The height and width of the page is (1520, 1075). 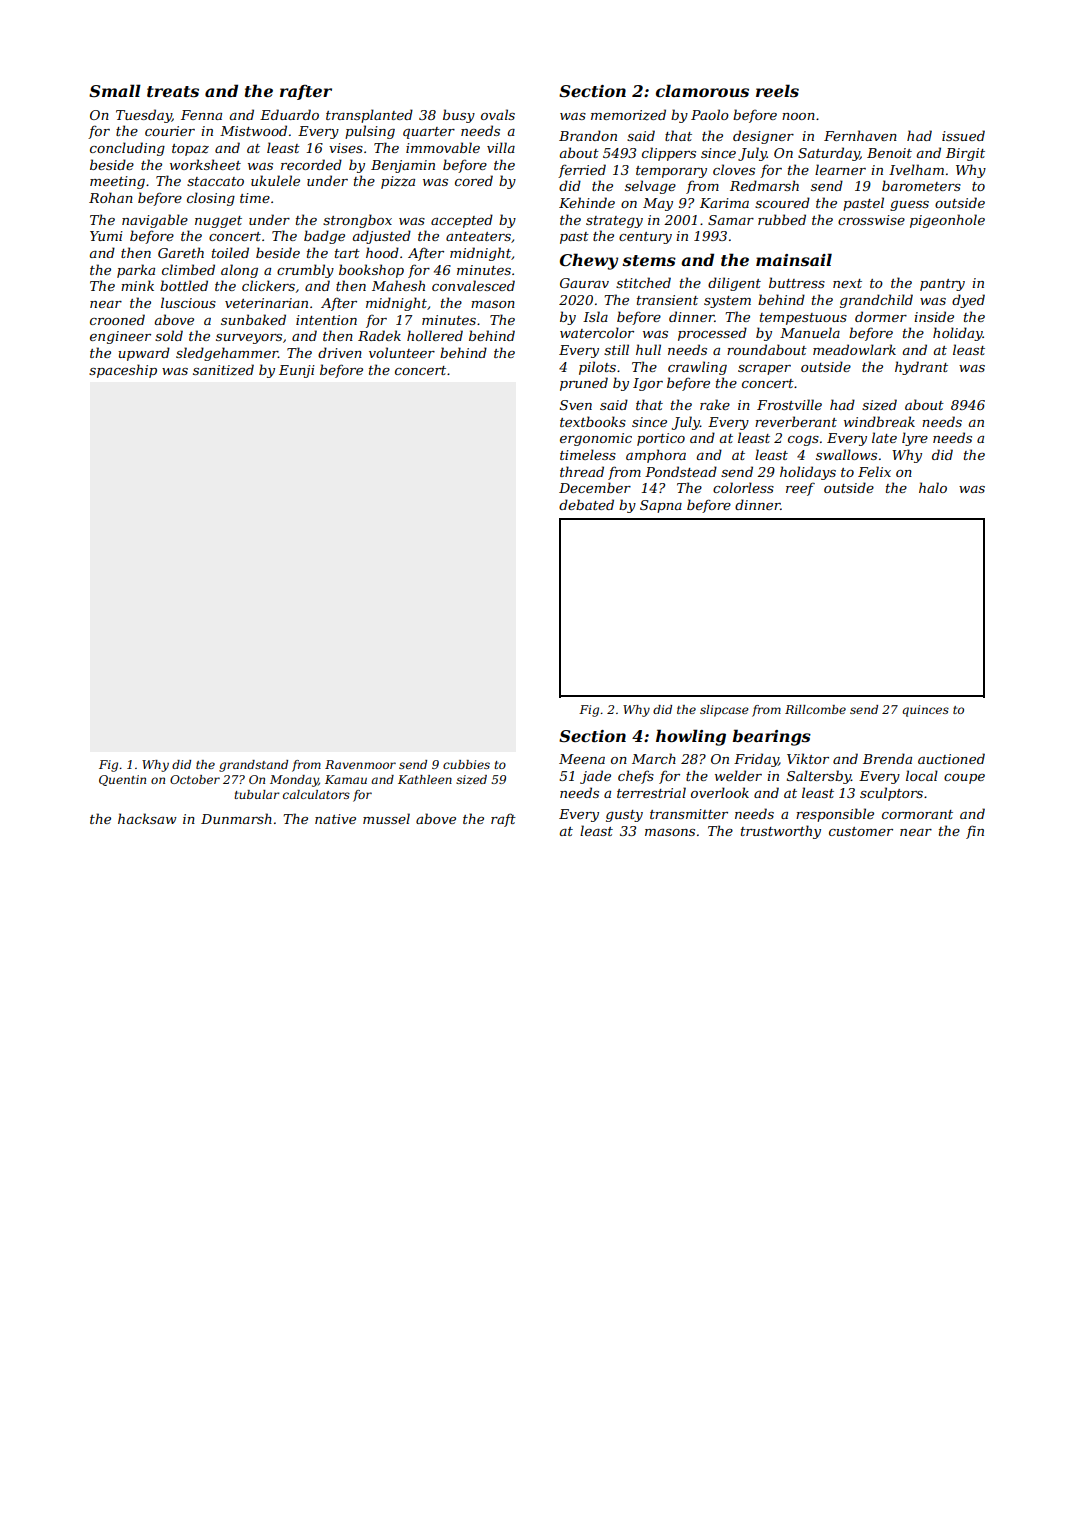 What do you see at coordinates (462, 221) in the page?
I see `accepted` at bounding box center [462, 221].
